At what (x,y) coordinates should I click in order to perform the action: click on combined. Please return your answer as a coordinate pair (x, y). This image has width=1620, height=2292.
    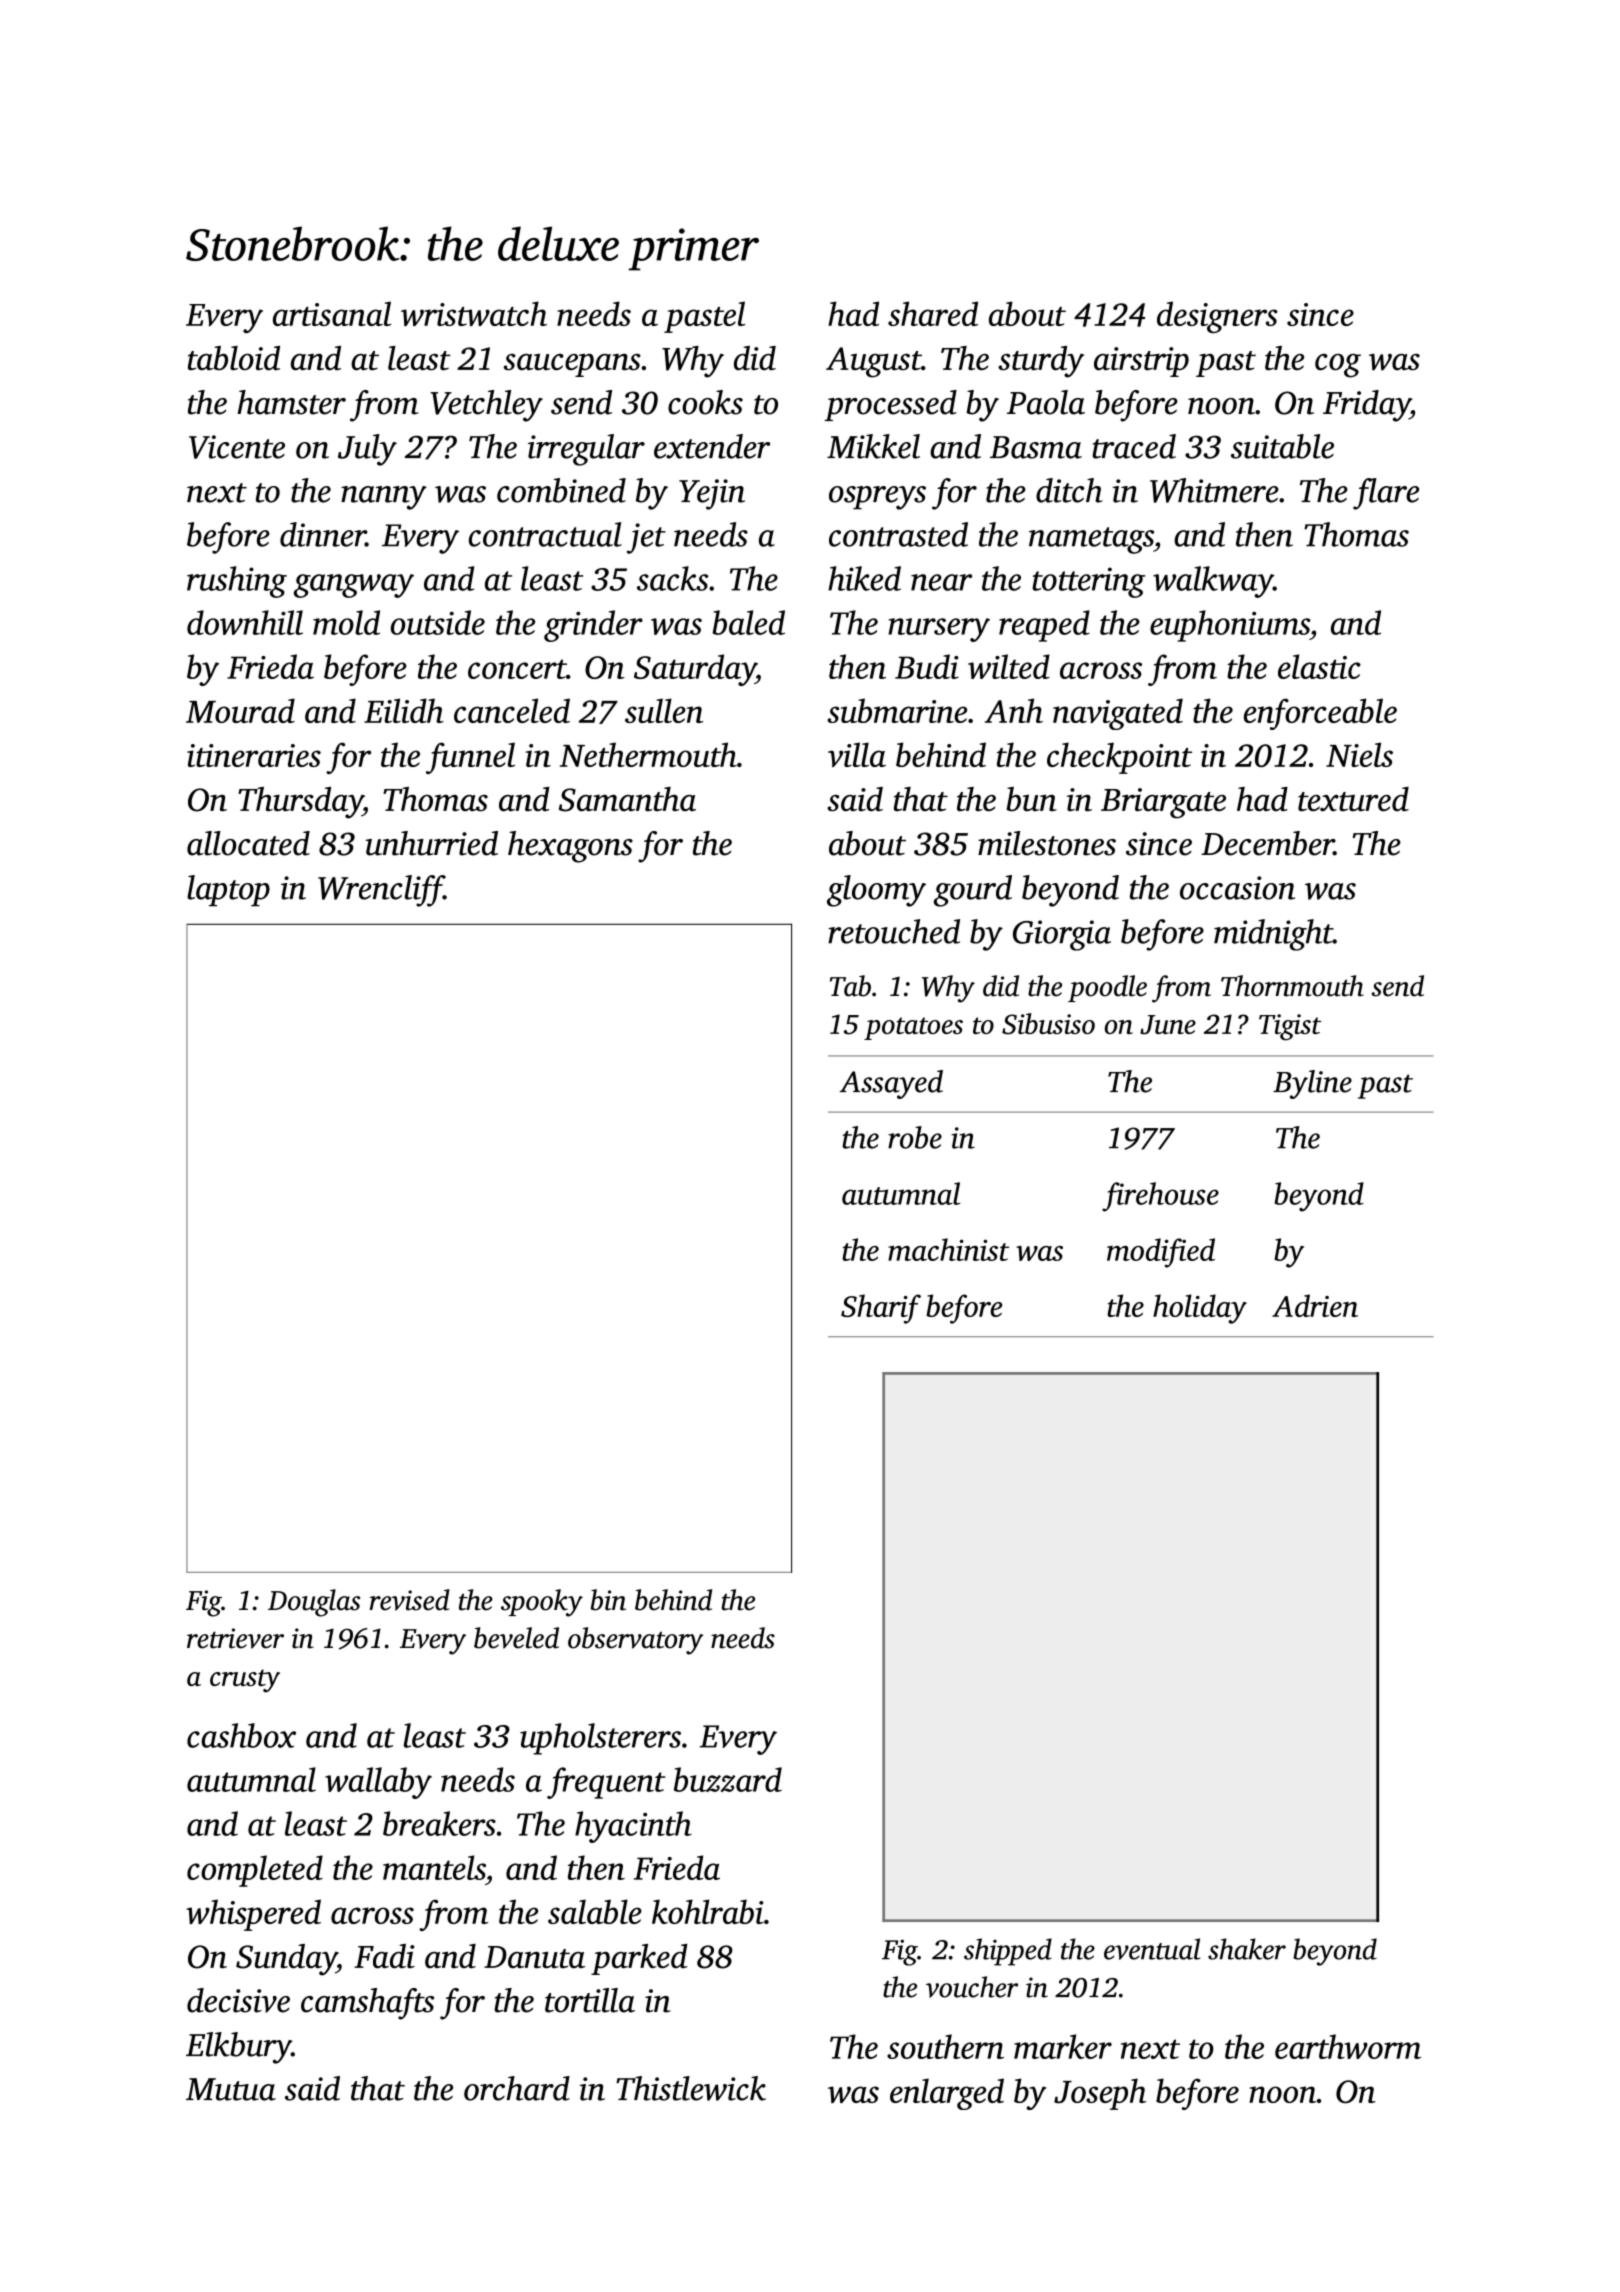
    Looking at the image, I should click on (561, 490).
